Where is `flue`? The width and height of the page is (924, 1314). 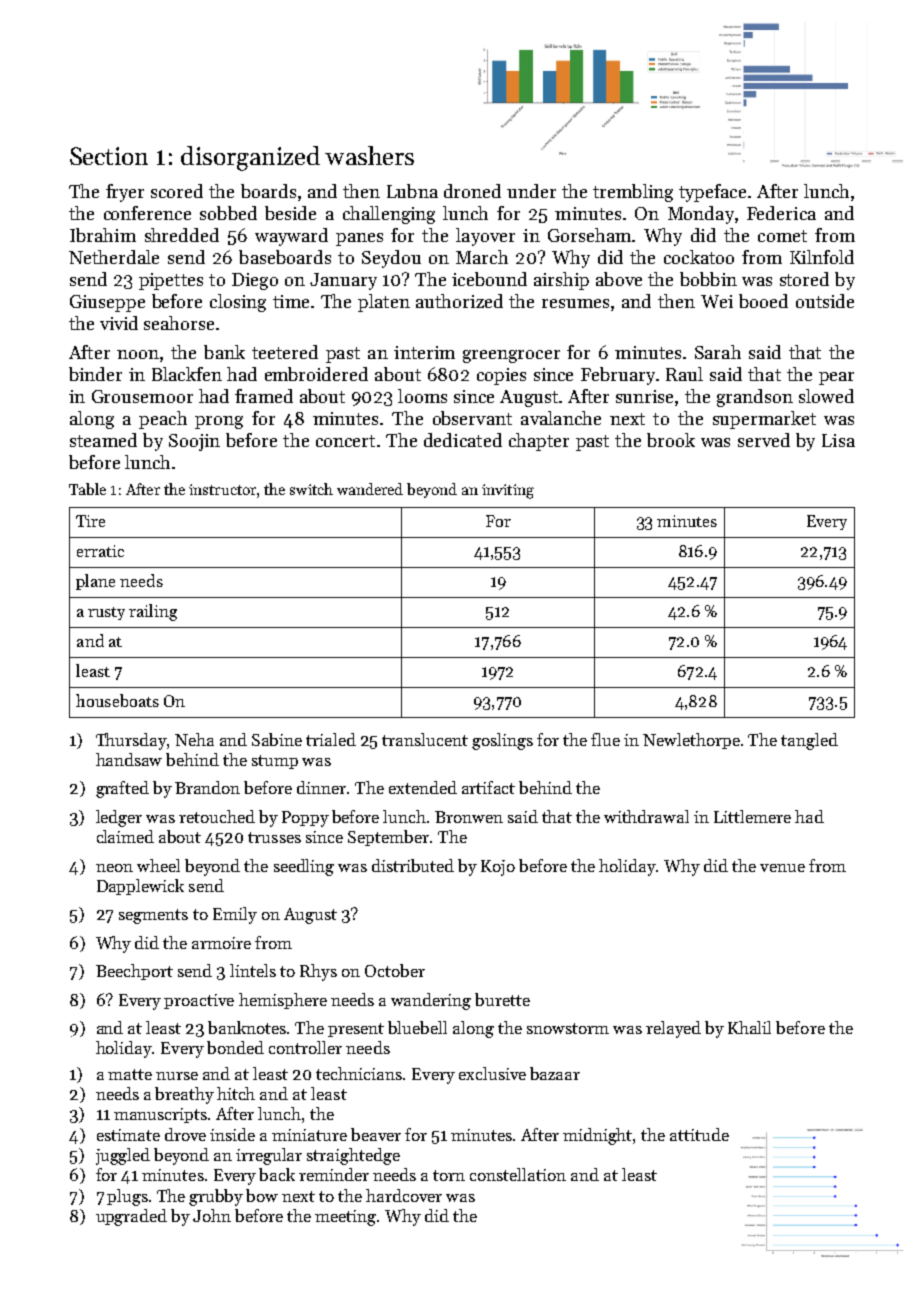
flue is located at coordinates (605, 739).
